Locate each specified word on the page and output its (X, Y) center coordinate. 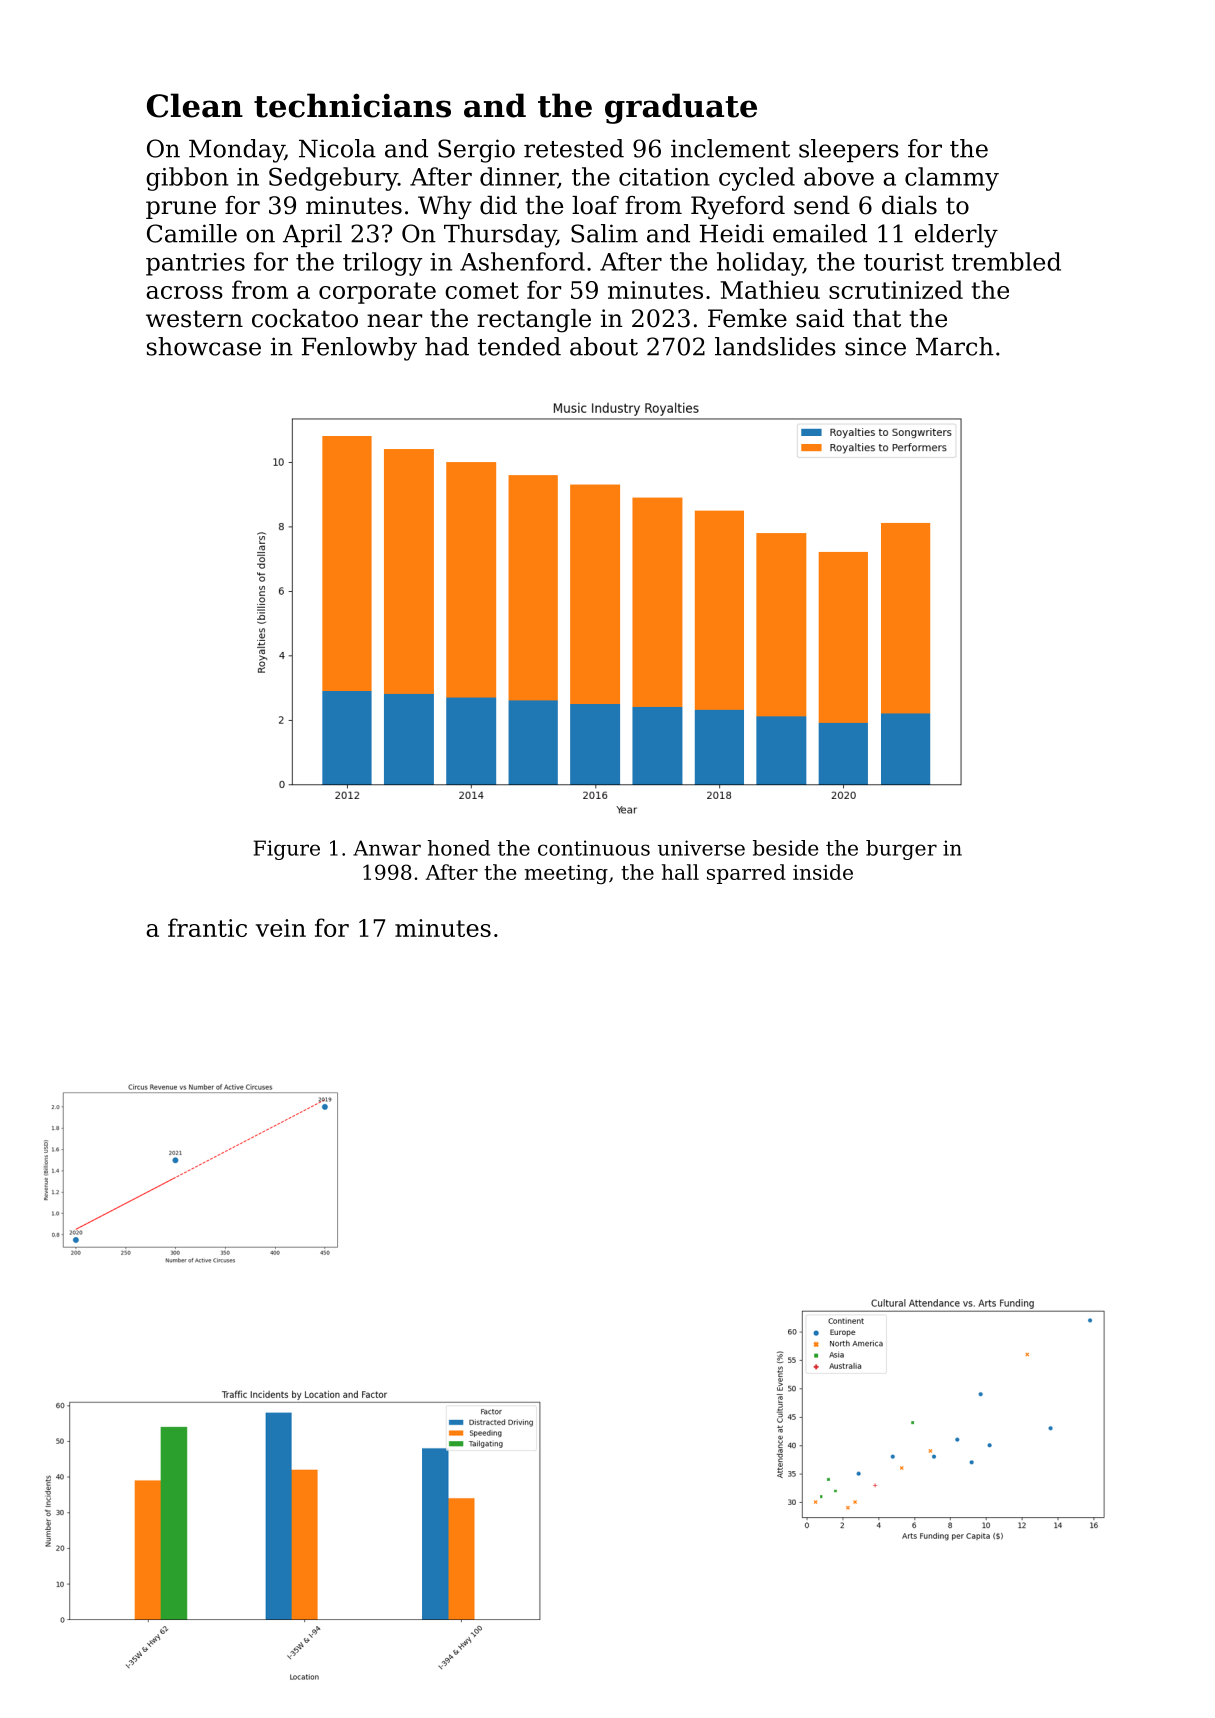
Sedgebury (333, 179)
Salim (604, 233)
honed (458, 848)
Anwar (387, 848)
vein (281, 928)
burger (901, 850)
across (184, 292)
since (875, 346)
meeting (566, 874)
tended (519, 346)
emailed (820, 233)
